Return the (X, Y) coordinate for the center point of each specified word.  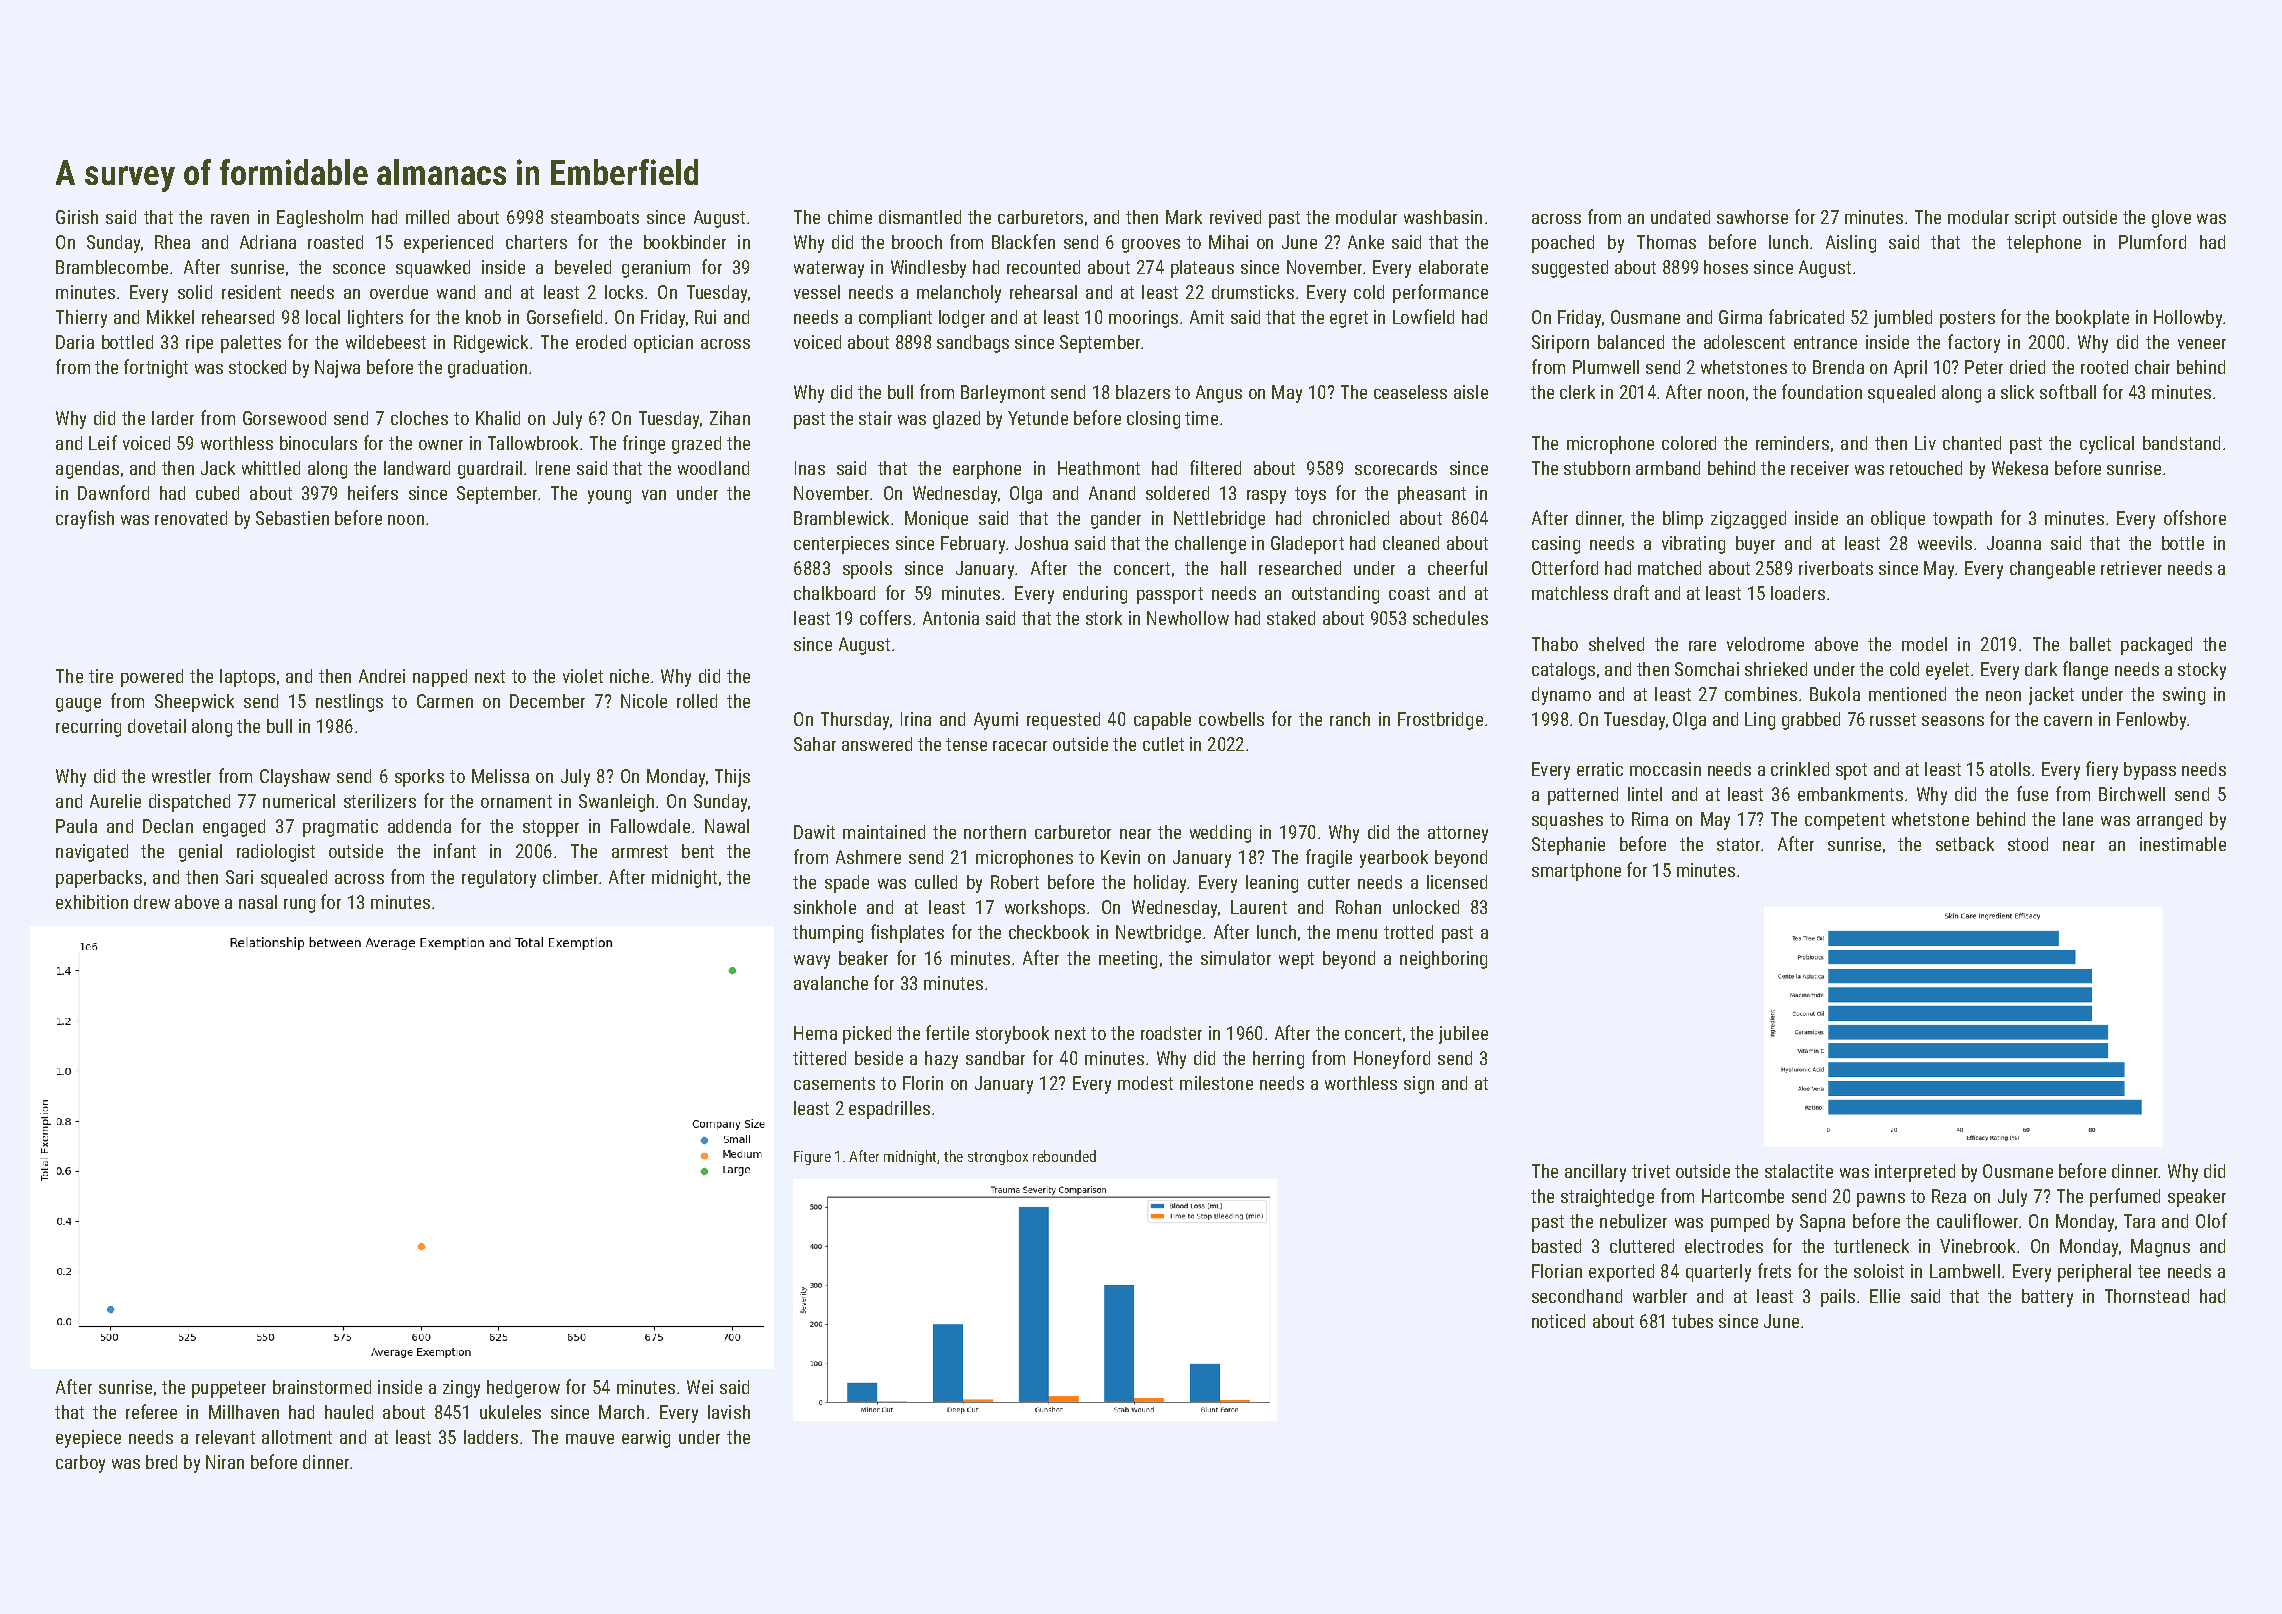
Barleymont (1003, 394)
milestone (1216, 1083)
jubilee (1463, 1035)
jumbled (1903, 319)
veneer (2202, 344)
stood (2028, 844)
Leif (103, 442)
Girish (77, 217)
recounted (1043, 267)
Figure (812, 1158)
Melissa (500, 776)
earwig (646, 1439)
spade (847, 884)
